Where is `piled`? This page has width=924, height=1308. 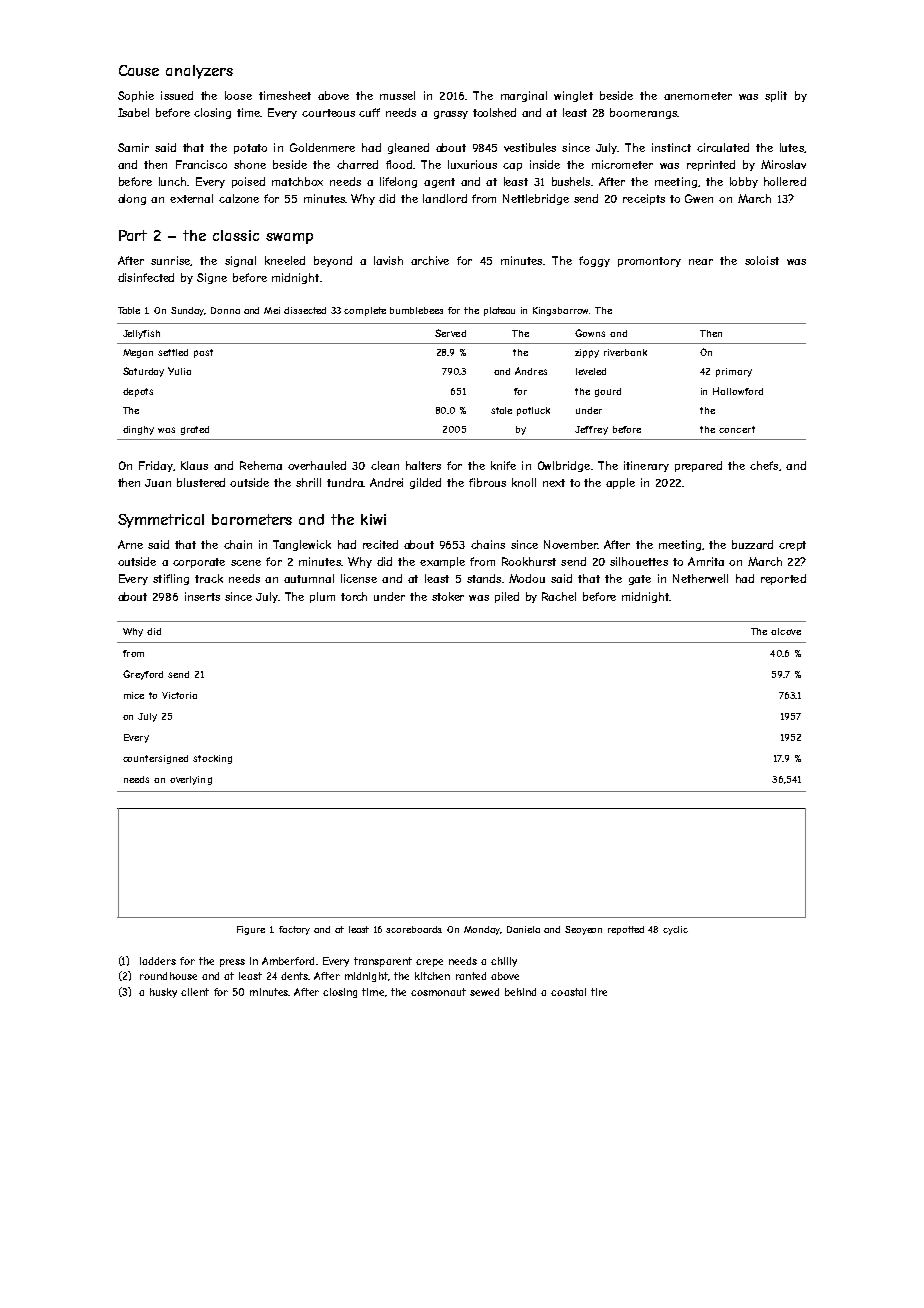 piled is located at coordinates (507, 597).
